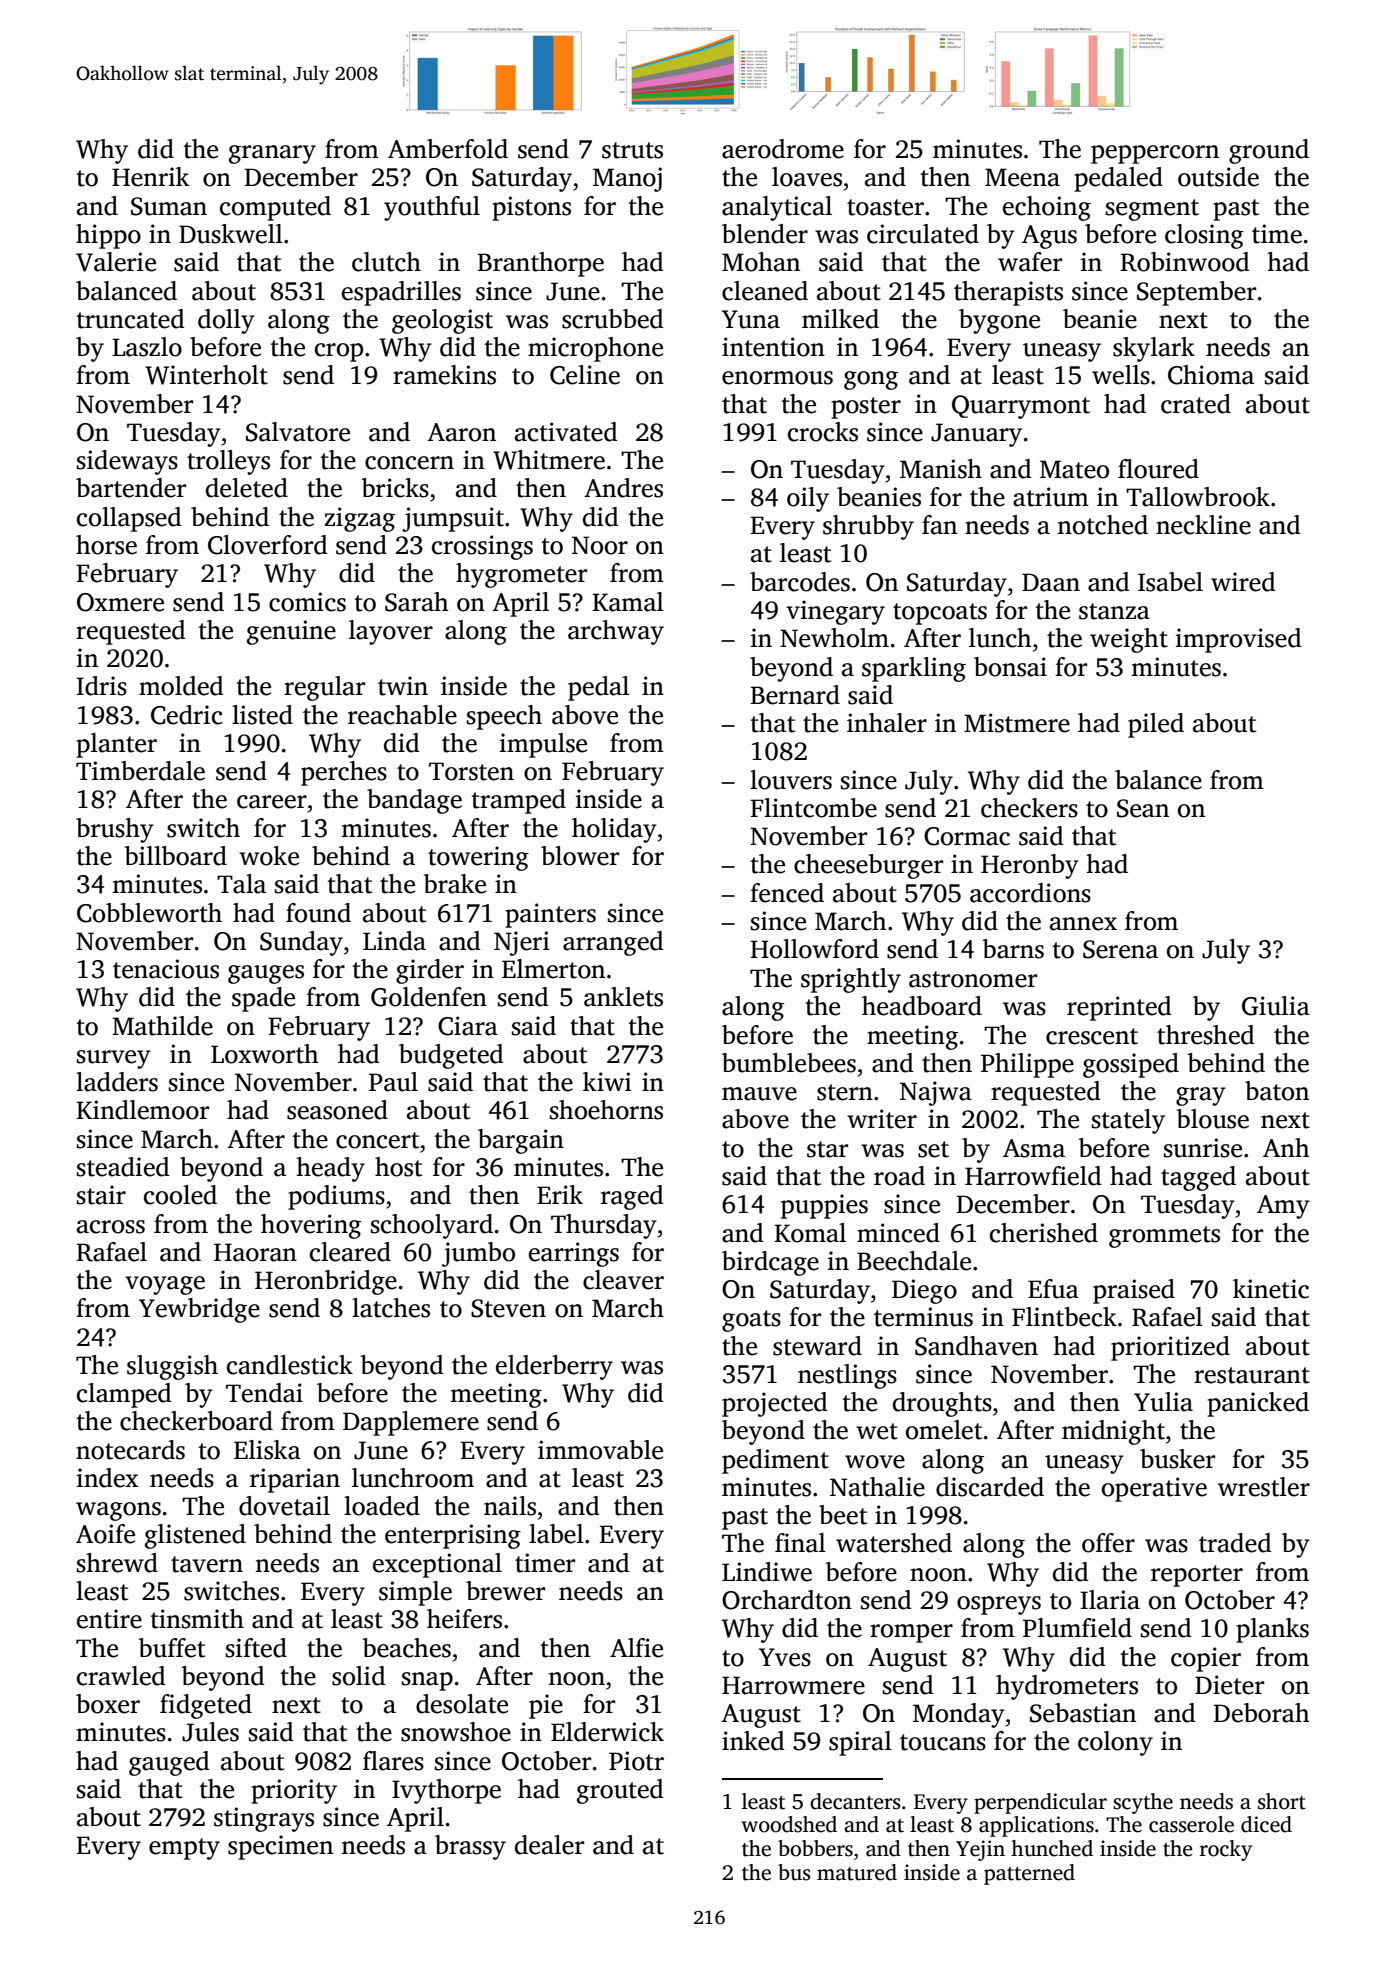 Image resolution: width=1386 pixels, height=1969 pixels. Describe the element at coordinates (1269, 151) in the document. I see `ground` at that location.
